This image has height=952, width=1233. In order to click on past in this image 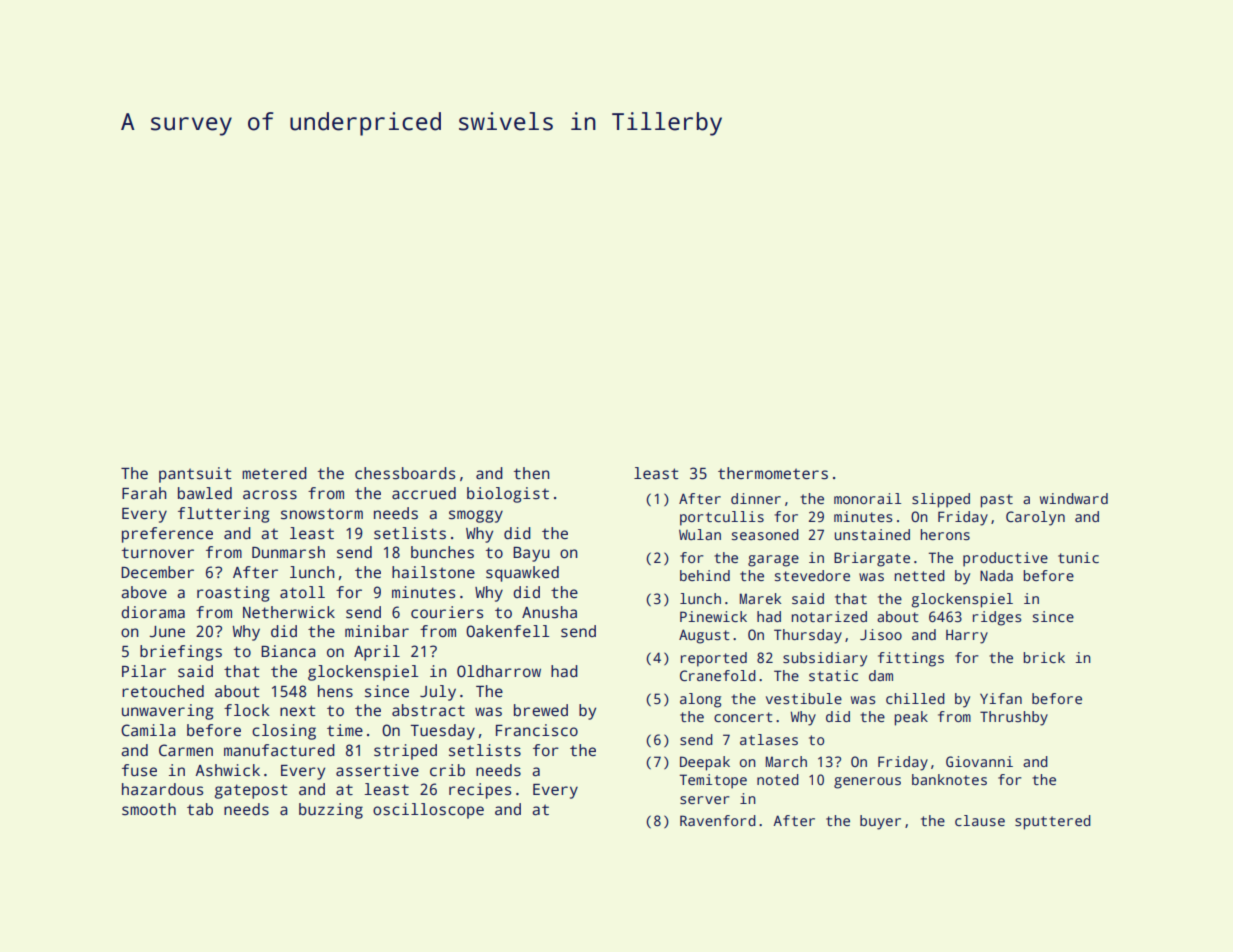, I will do `click(997, 501)`.
